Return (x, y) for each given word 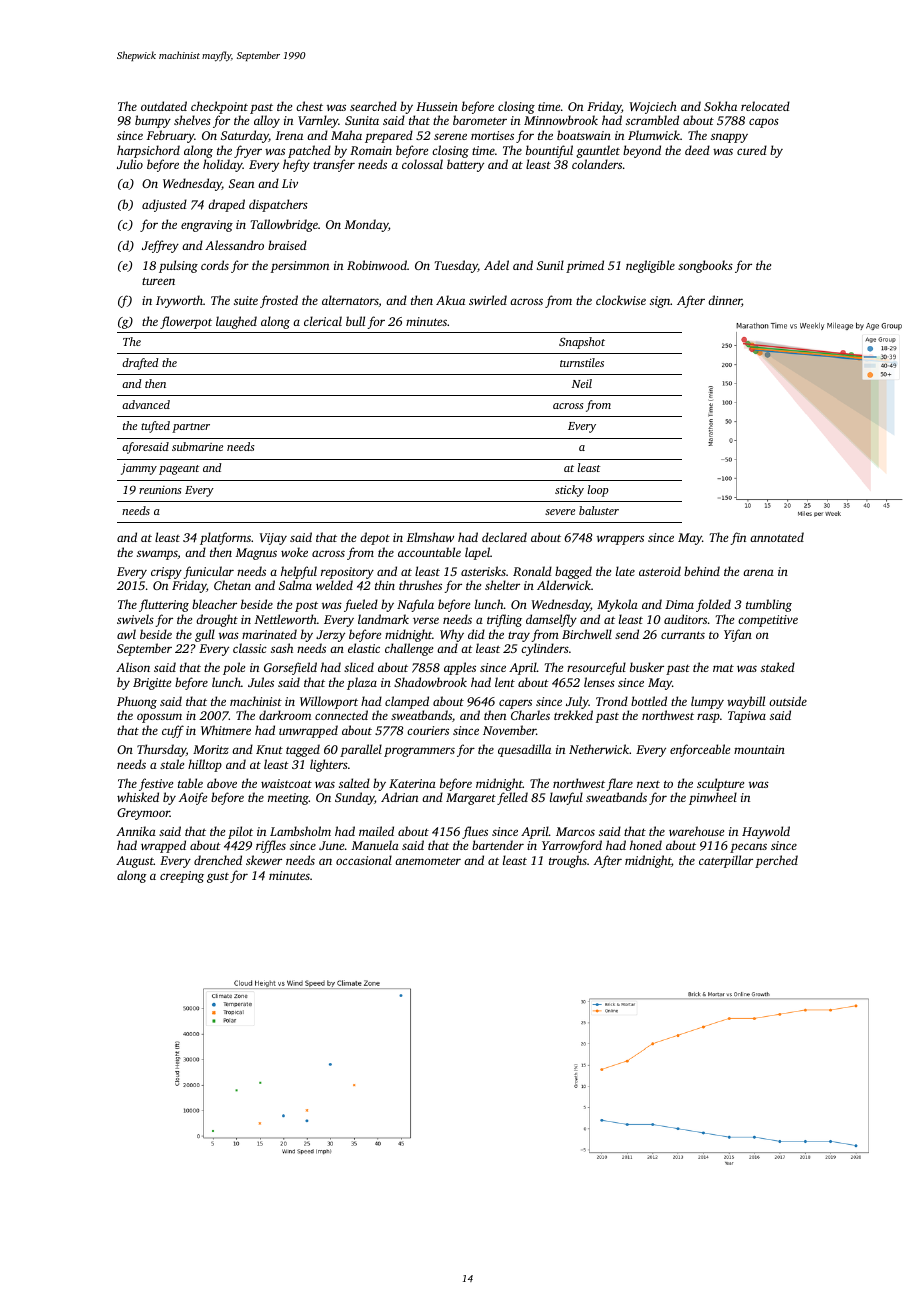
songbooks (705, 266)
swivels (135, 619)
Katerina (412, 783)
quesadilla (524, 750)
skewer (264, 860)
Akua (450, 300)
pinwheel (713, 798)
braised (287, 245)
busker (647, 667)
